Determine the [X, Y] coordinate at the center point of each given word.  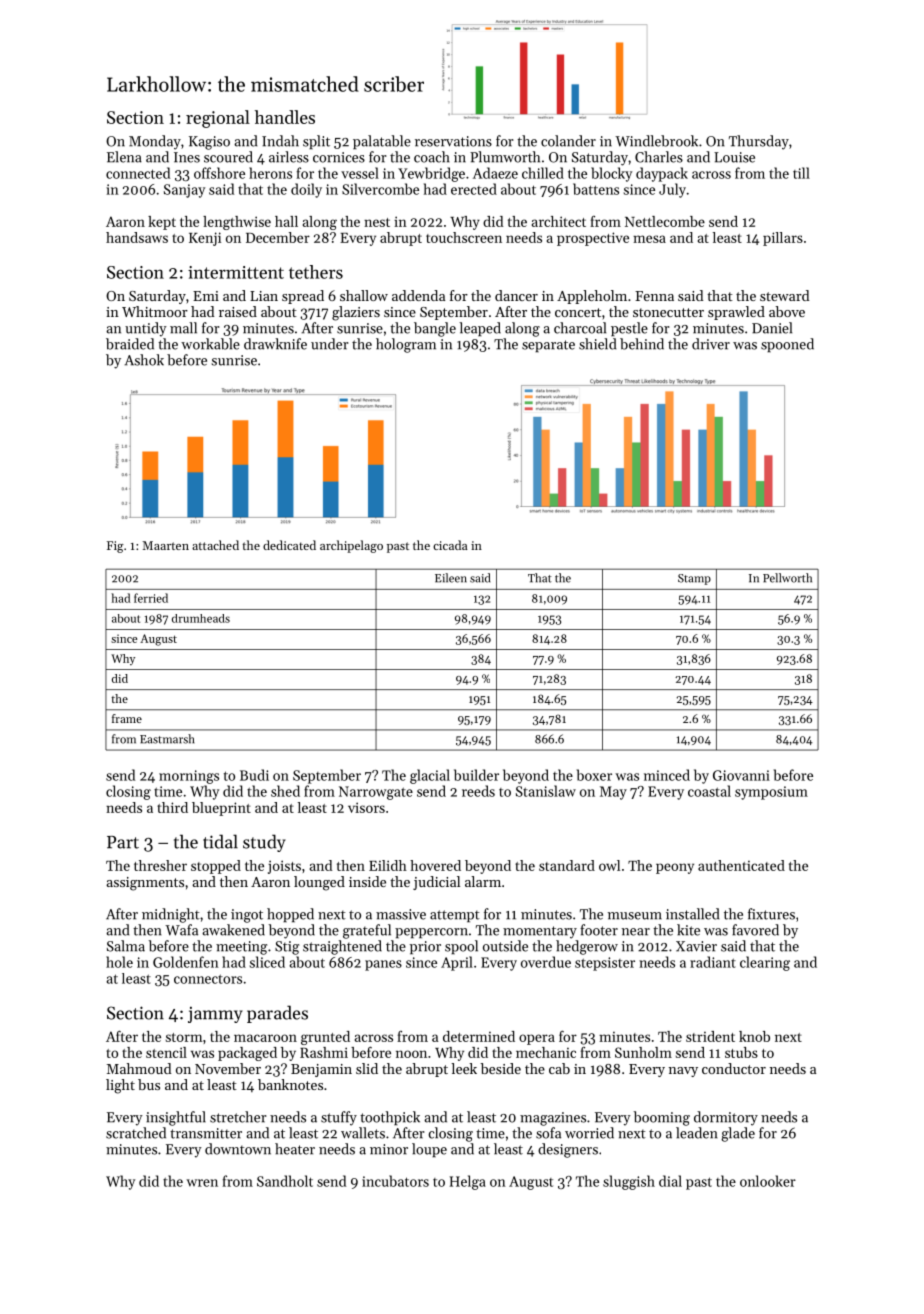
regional [218, 119]
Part [123, 842]
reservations [453, 141]
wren [202, 1183]
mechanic [546, 1052]
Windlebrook [656, 141]
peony [675, 868]
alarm [483, 881]
